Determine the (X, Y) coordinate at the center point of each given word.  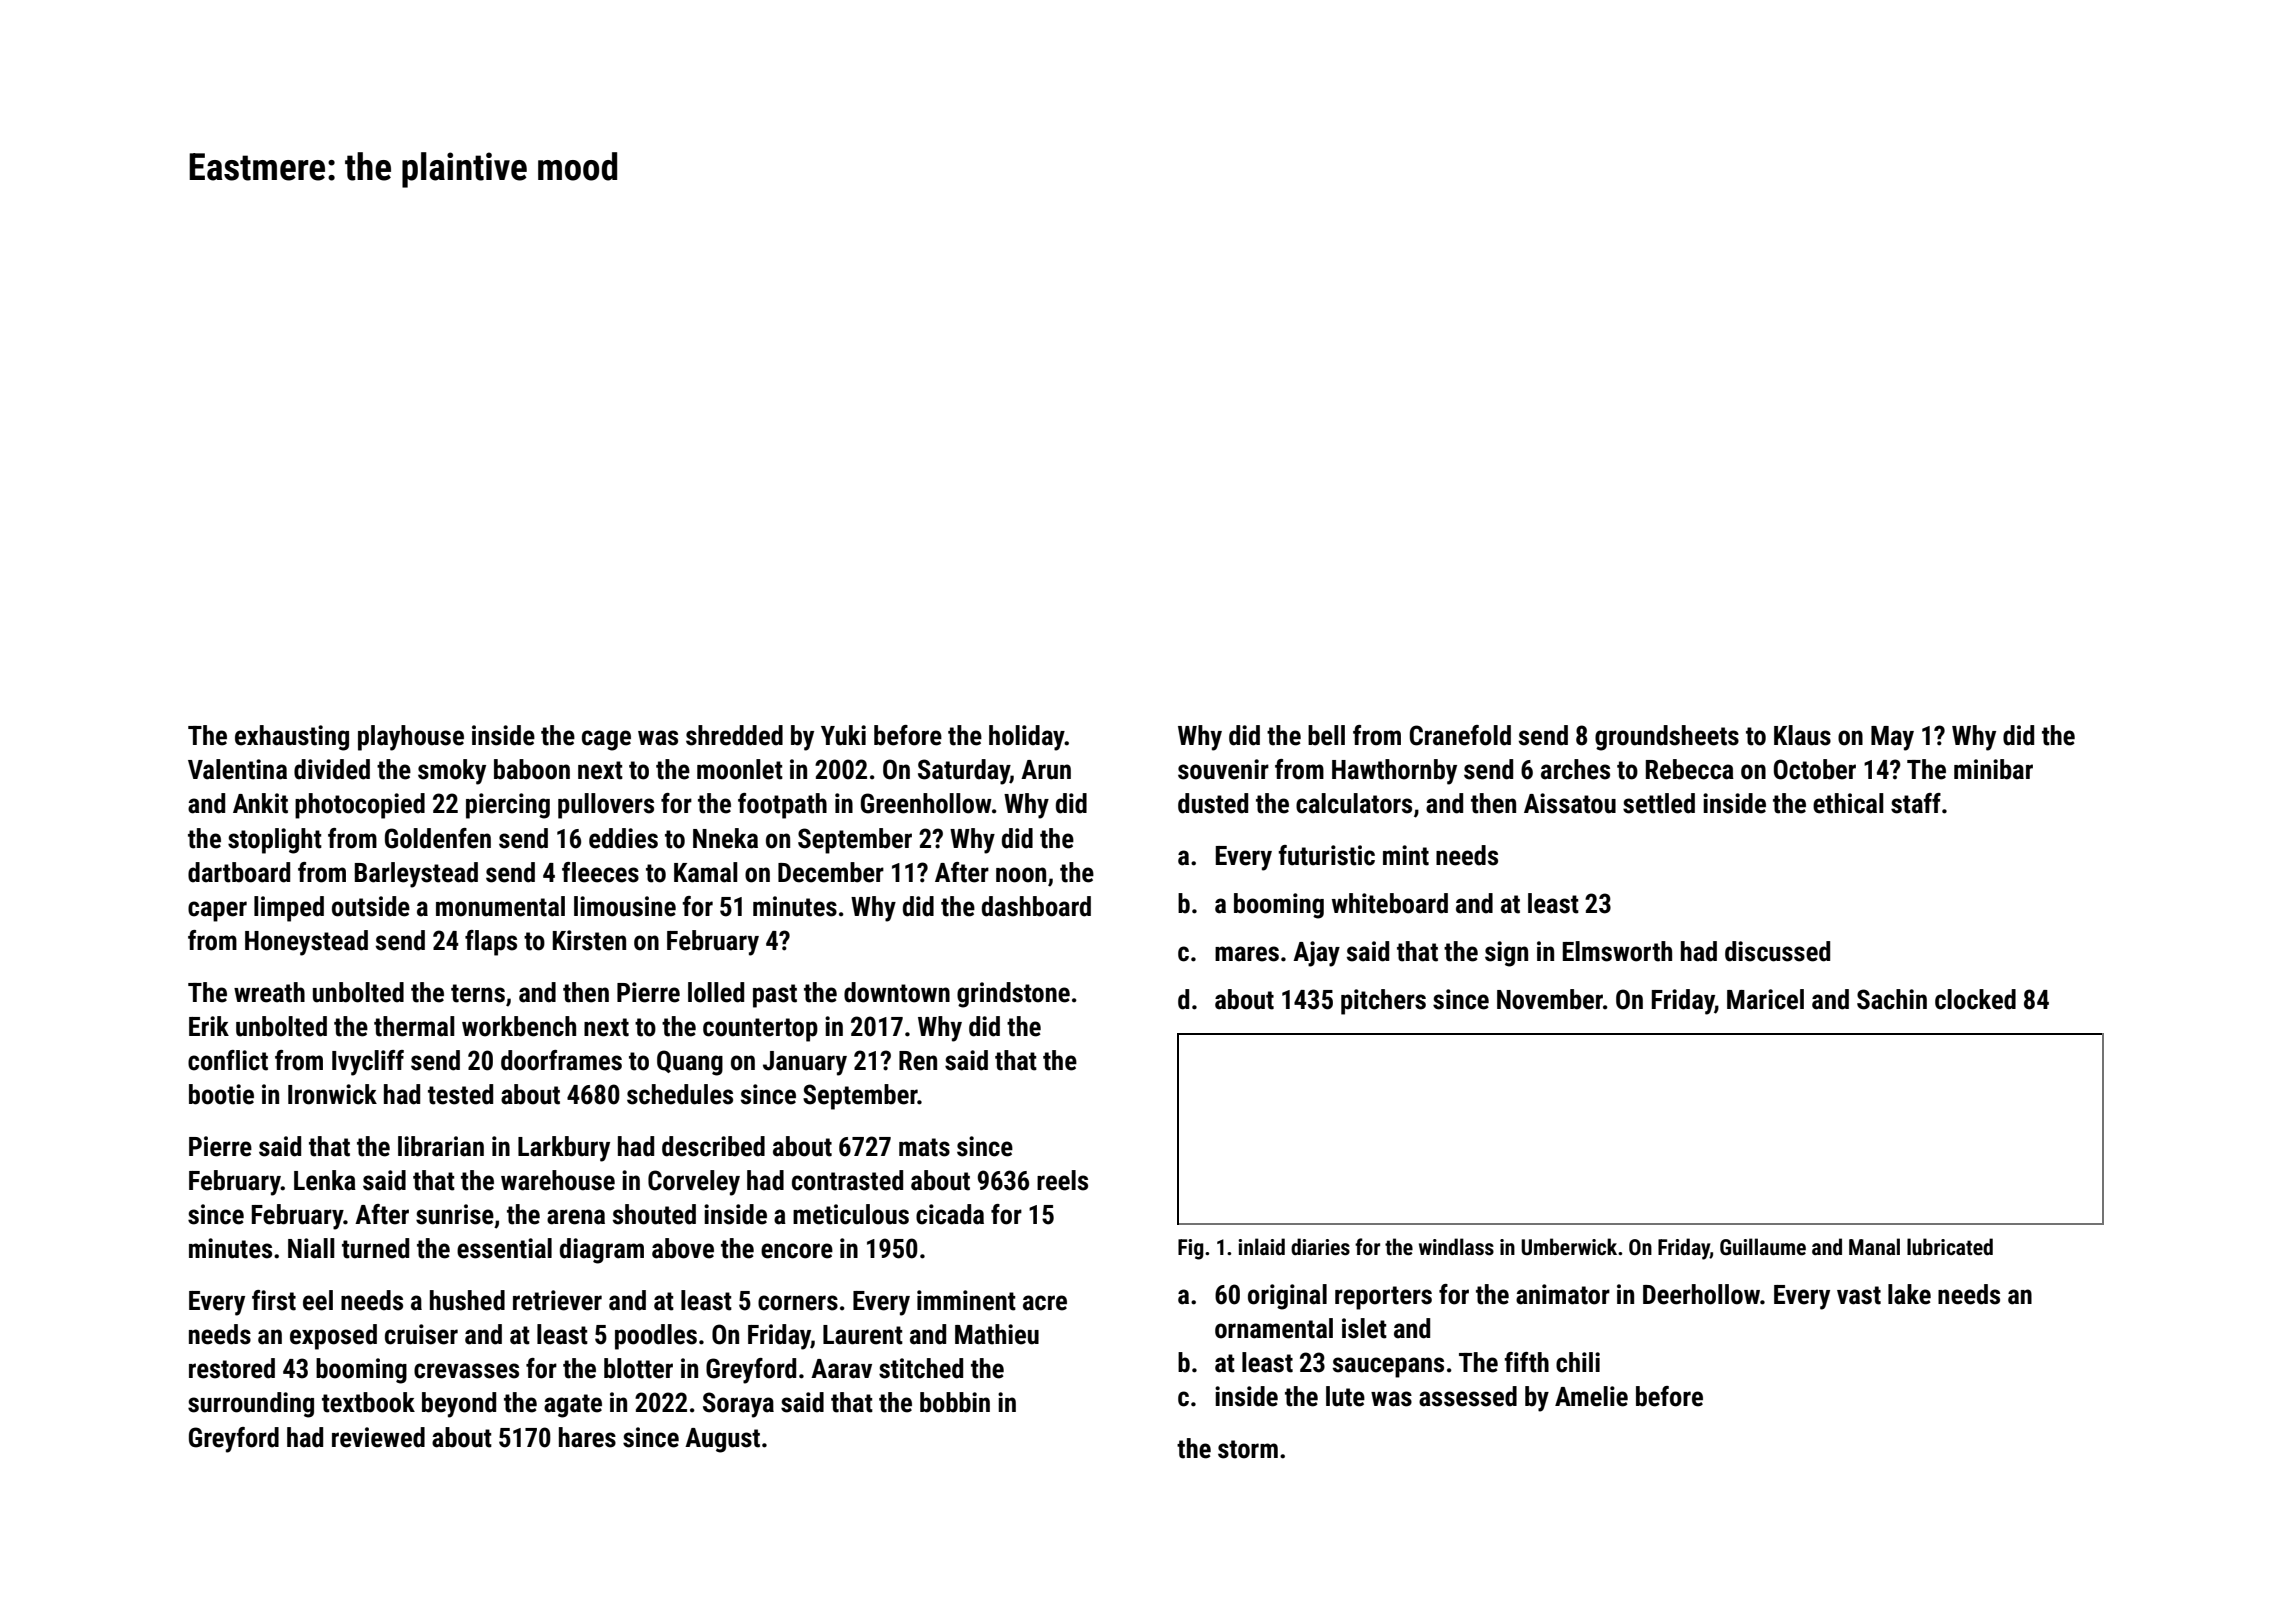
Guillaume (1763, 1247)
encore (797, 1251)
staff (1916, 803)
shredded (734, 735)
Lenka (325, 1180)
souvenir (1223, 769)
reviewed (378, 1437)
